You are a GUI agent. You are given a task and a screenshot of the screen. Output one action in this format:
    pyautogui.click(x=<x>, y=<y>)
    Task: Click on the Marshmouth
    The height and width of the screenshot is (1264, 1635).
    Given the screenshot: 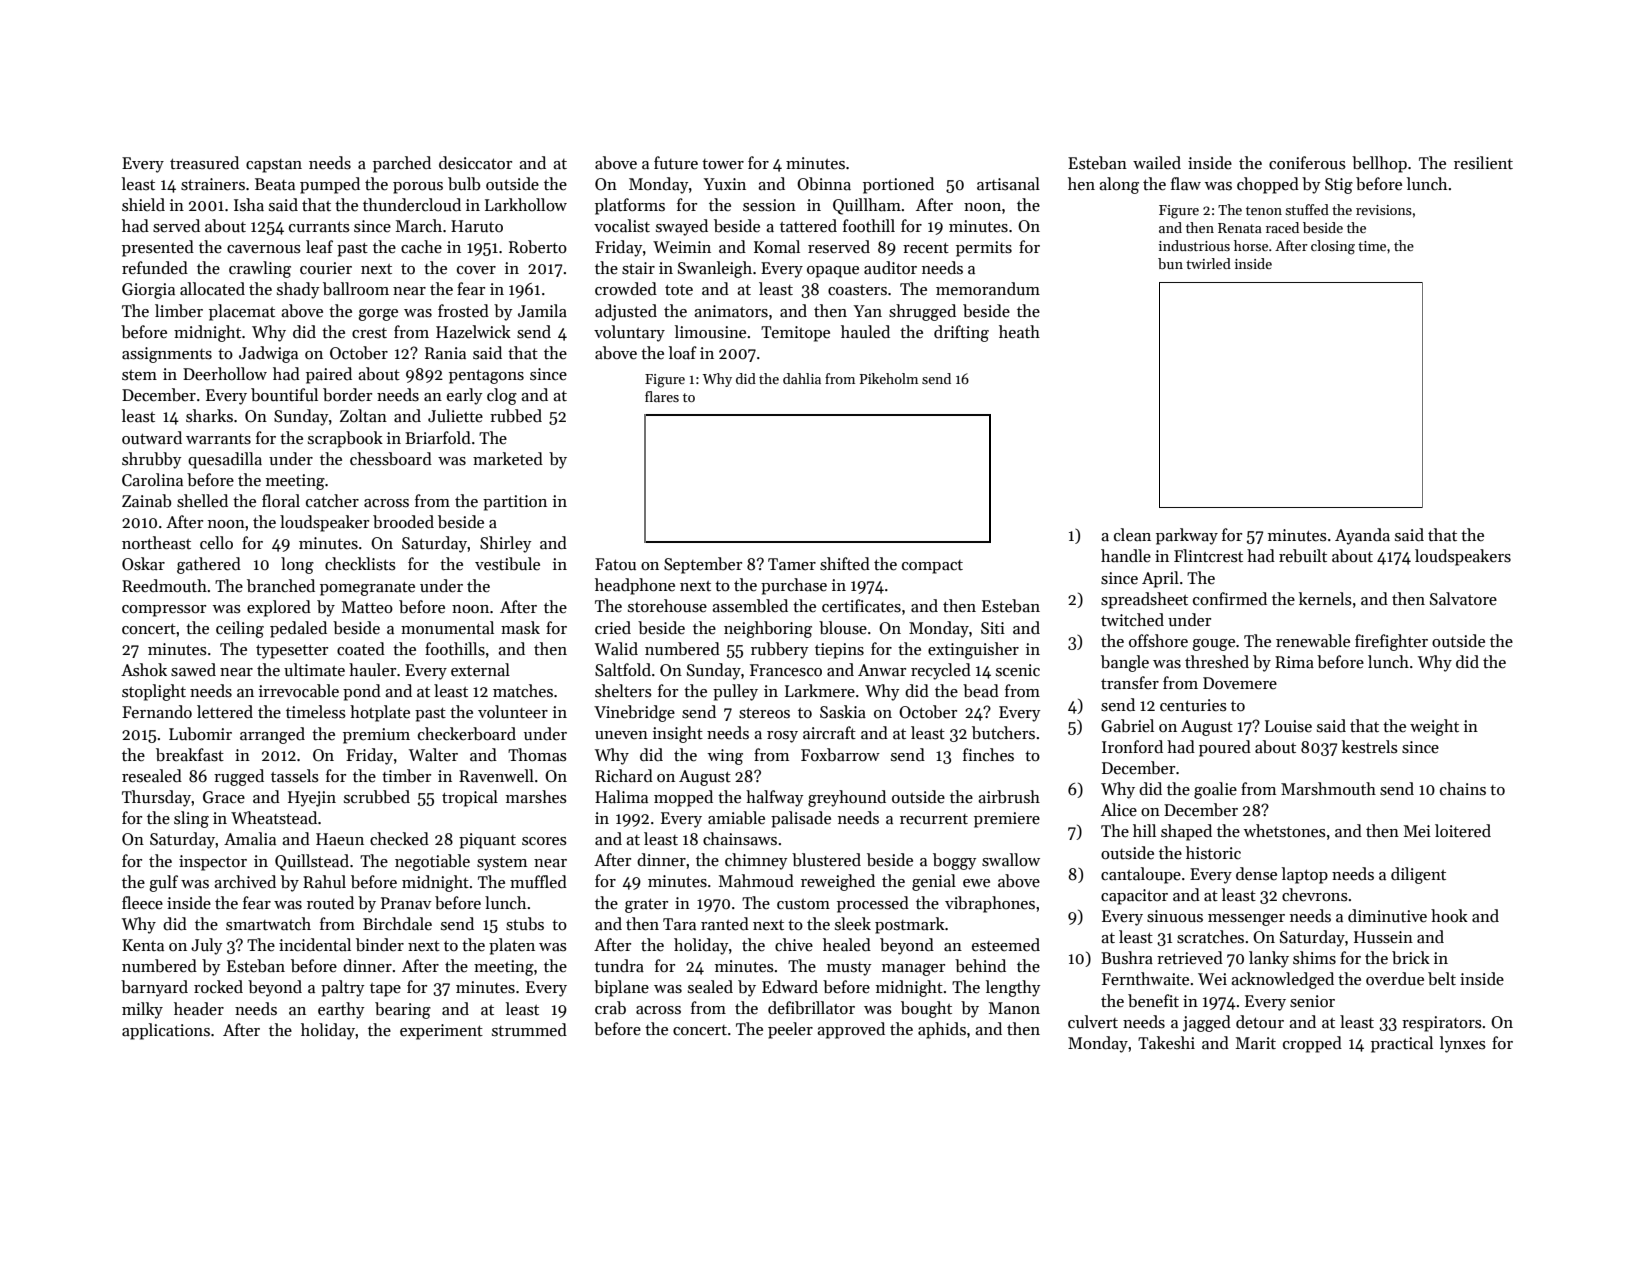 What is the action you would take?
    pyautogui.click(x=1328, y=789)
